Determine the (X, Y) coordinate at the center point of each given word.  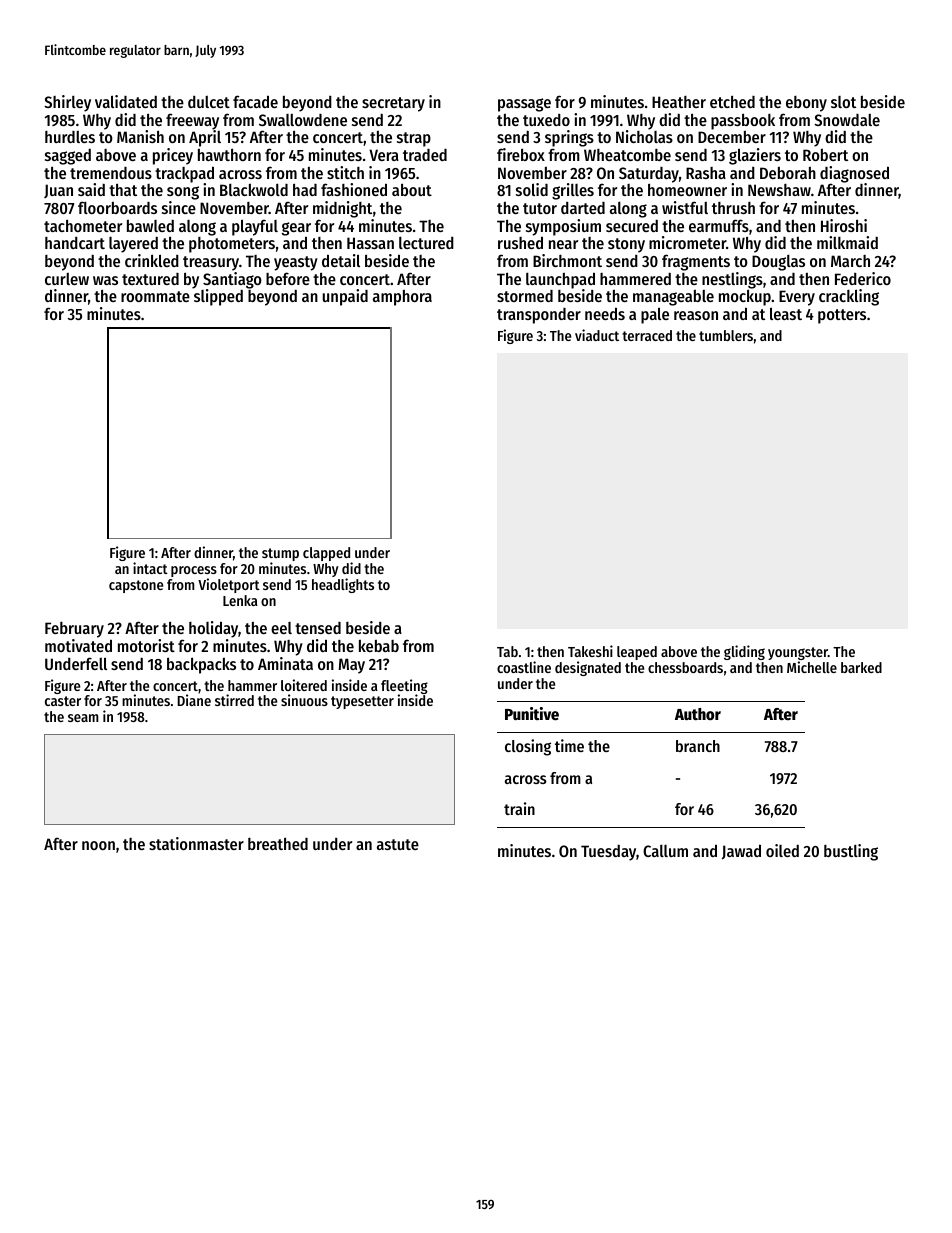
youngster (798, 653)
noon (98, 845)
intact (150, 568)
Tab (507, 651)
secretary (393, 104)
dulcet (209, 102)
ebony (806, 104)
